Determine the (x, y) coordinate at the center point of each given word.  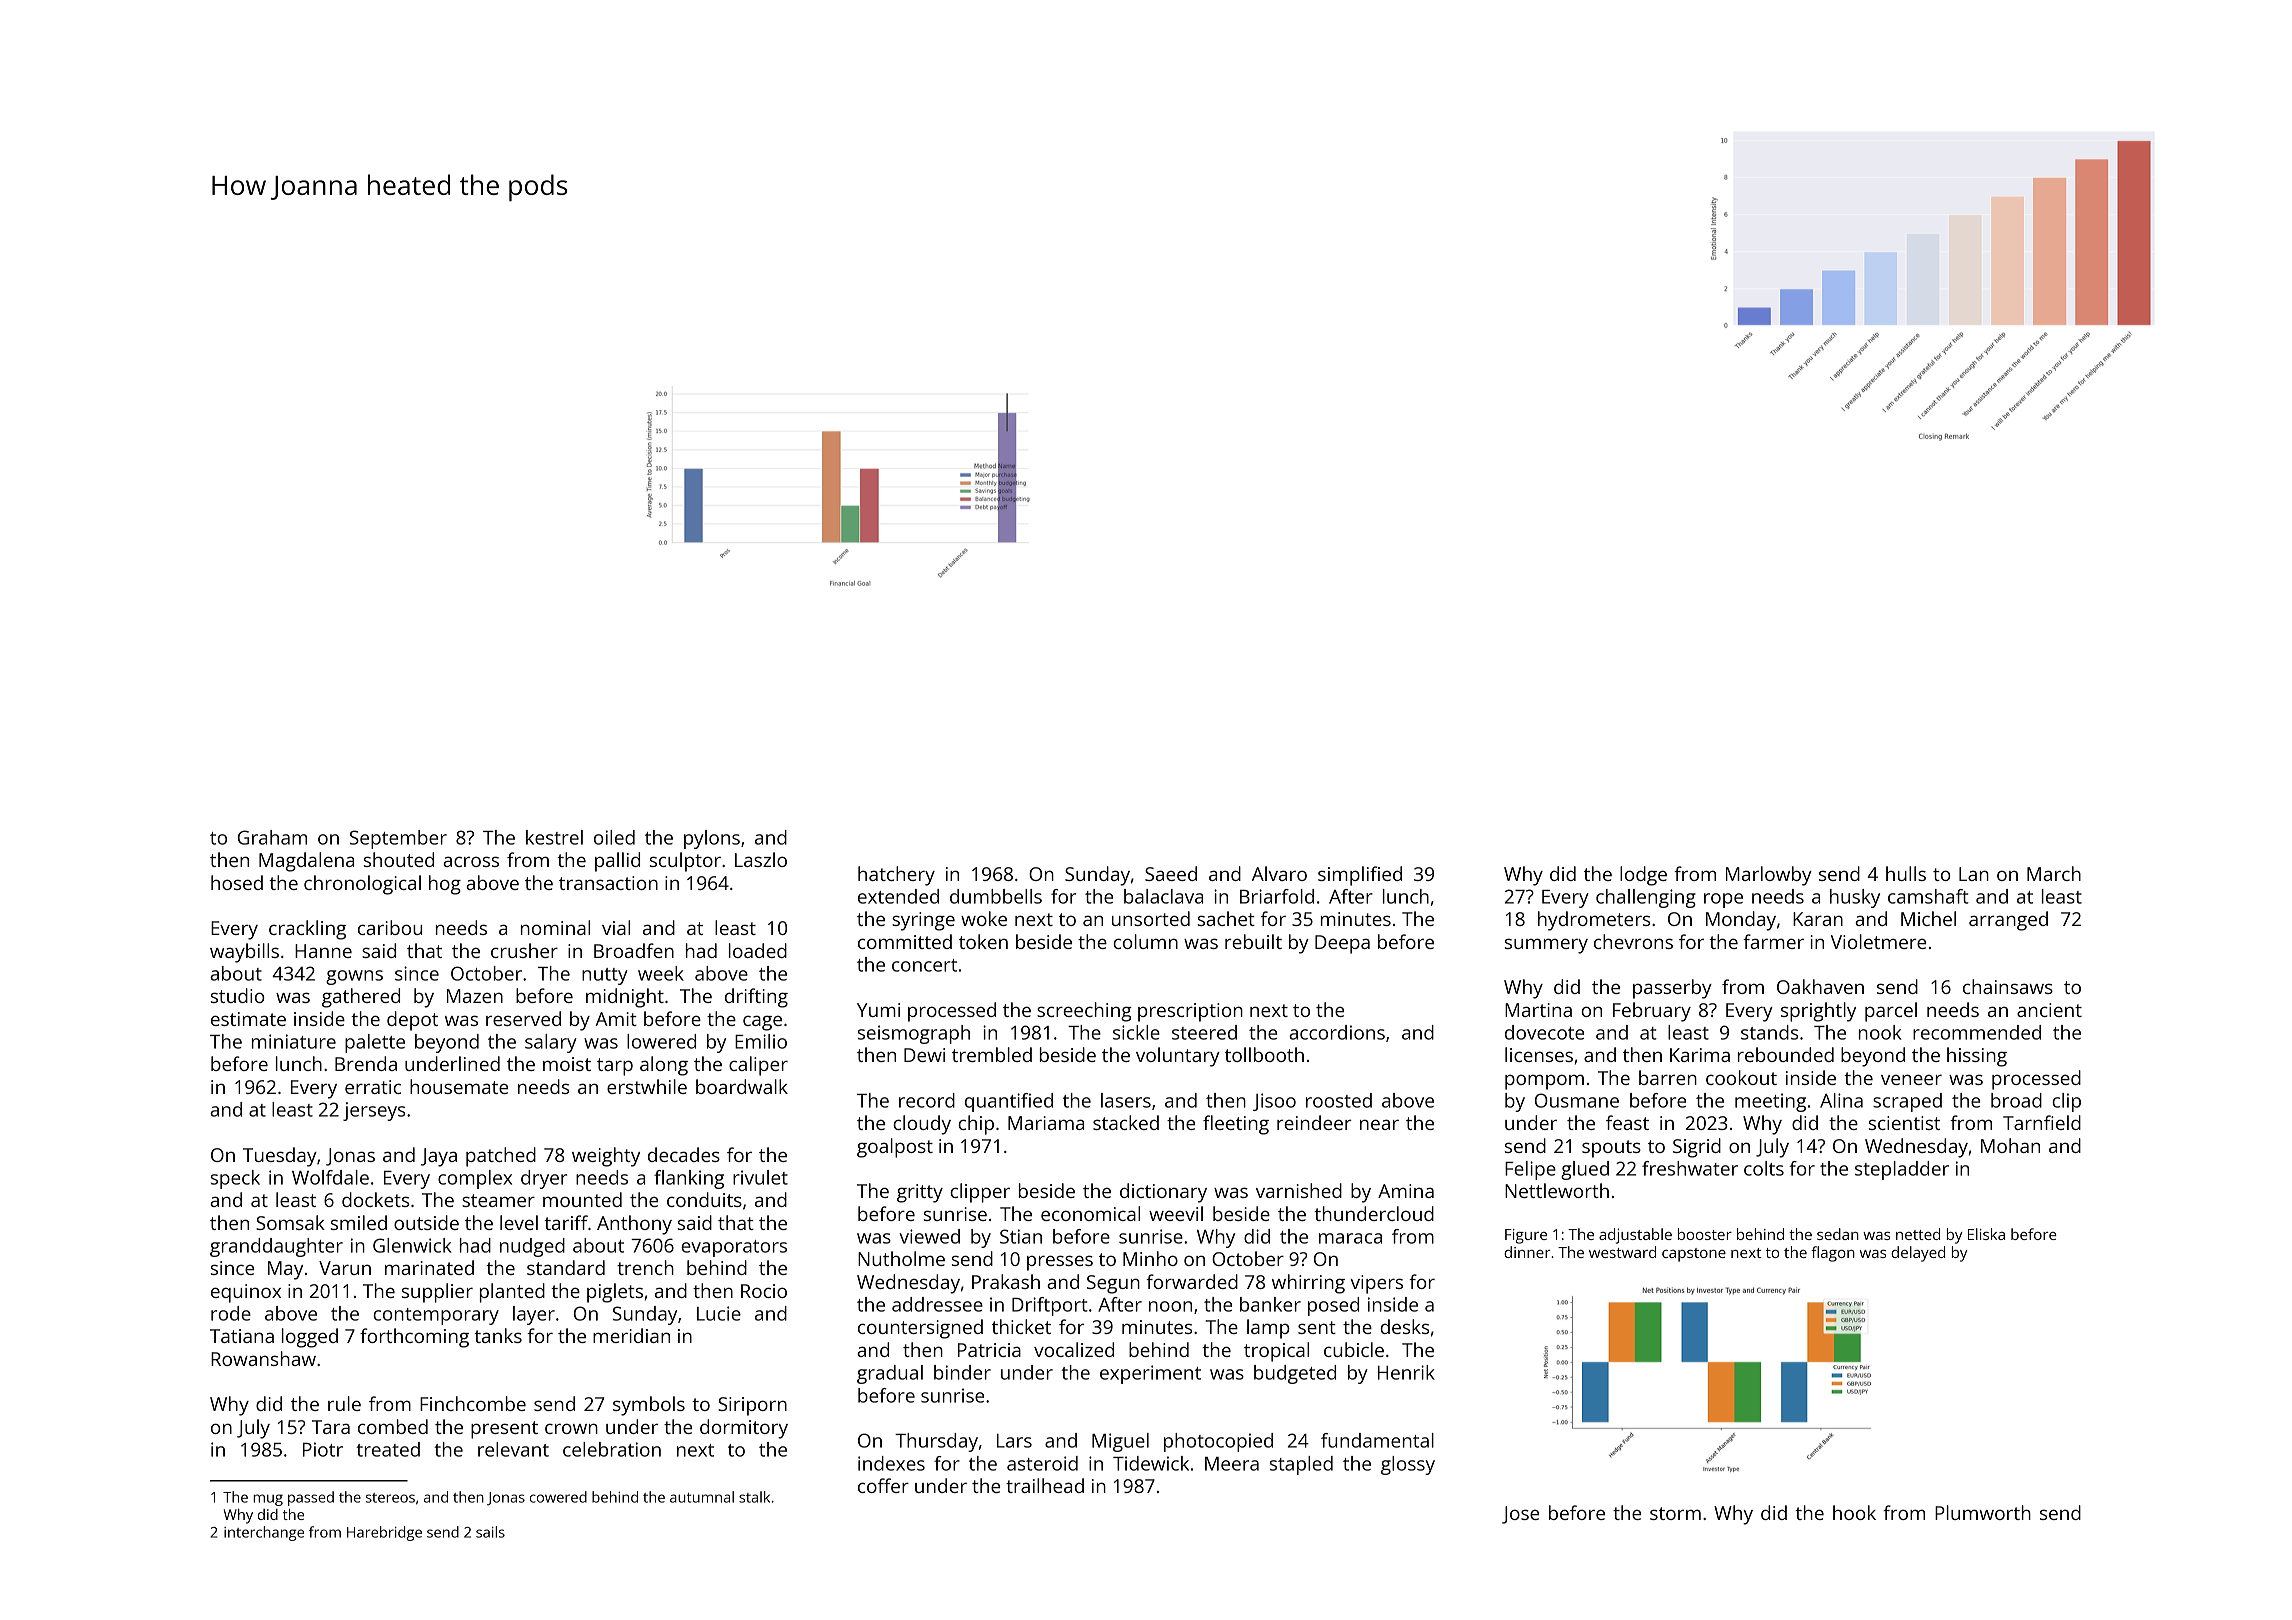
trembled (992, 1054)
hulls (1906, 873)
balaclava (1163, 896)
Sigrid (1697, 1148)
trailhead (1045, 1485)
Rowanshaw (263, 1358)
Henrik (1406, 1372)
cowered (558, 1497)
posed (1333, 1306)
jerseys (374, 1111)
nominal (555, 927)
